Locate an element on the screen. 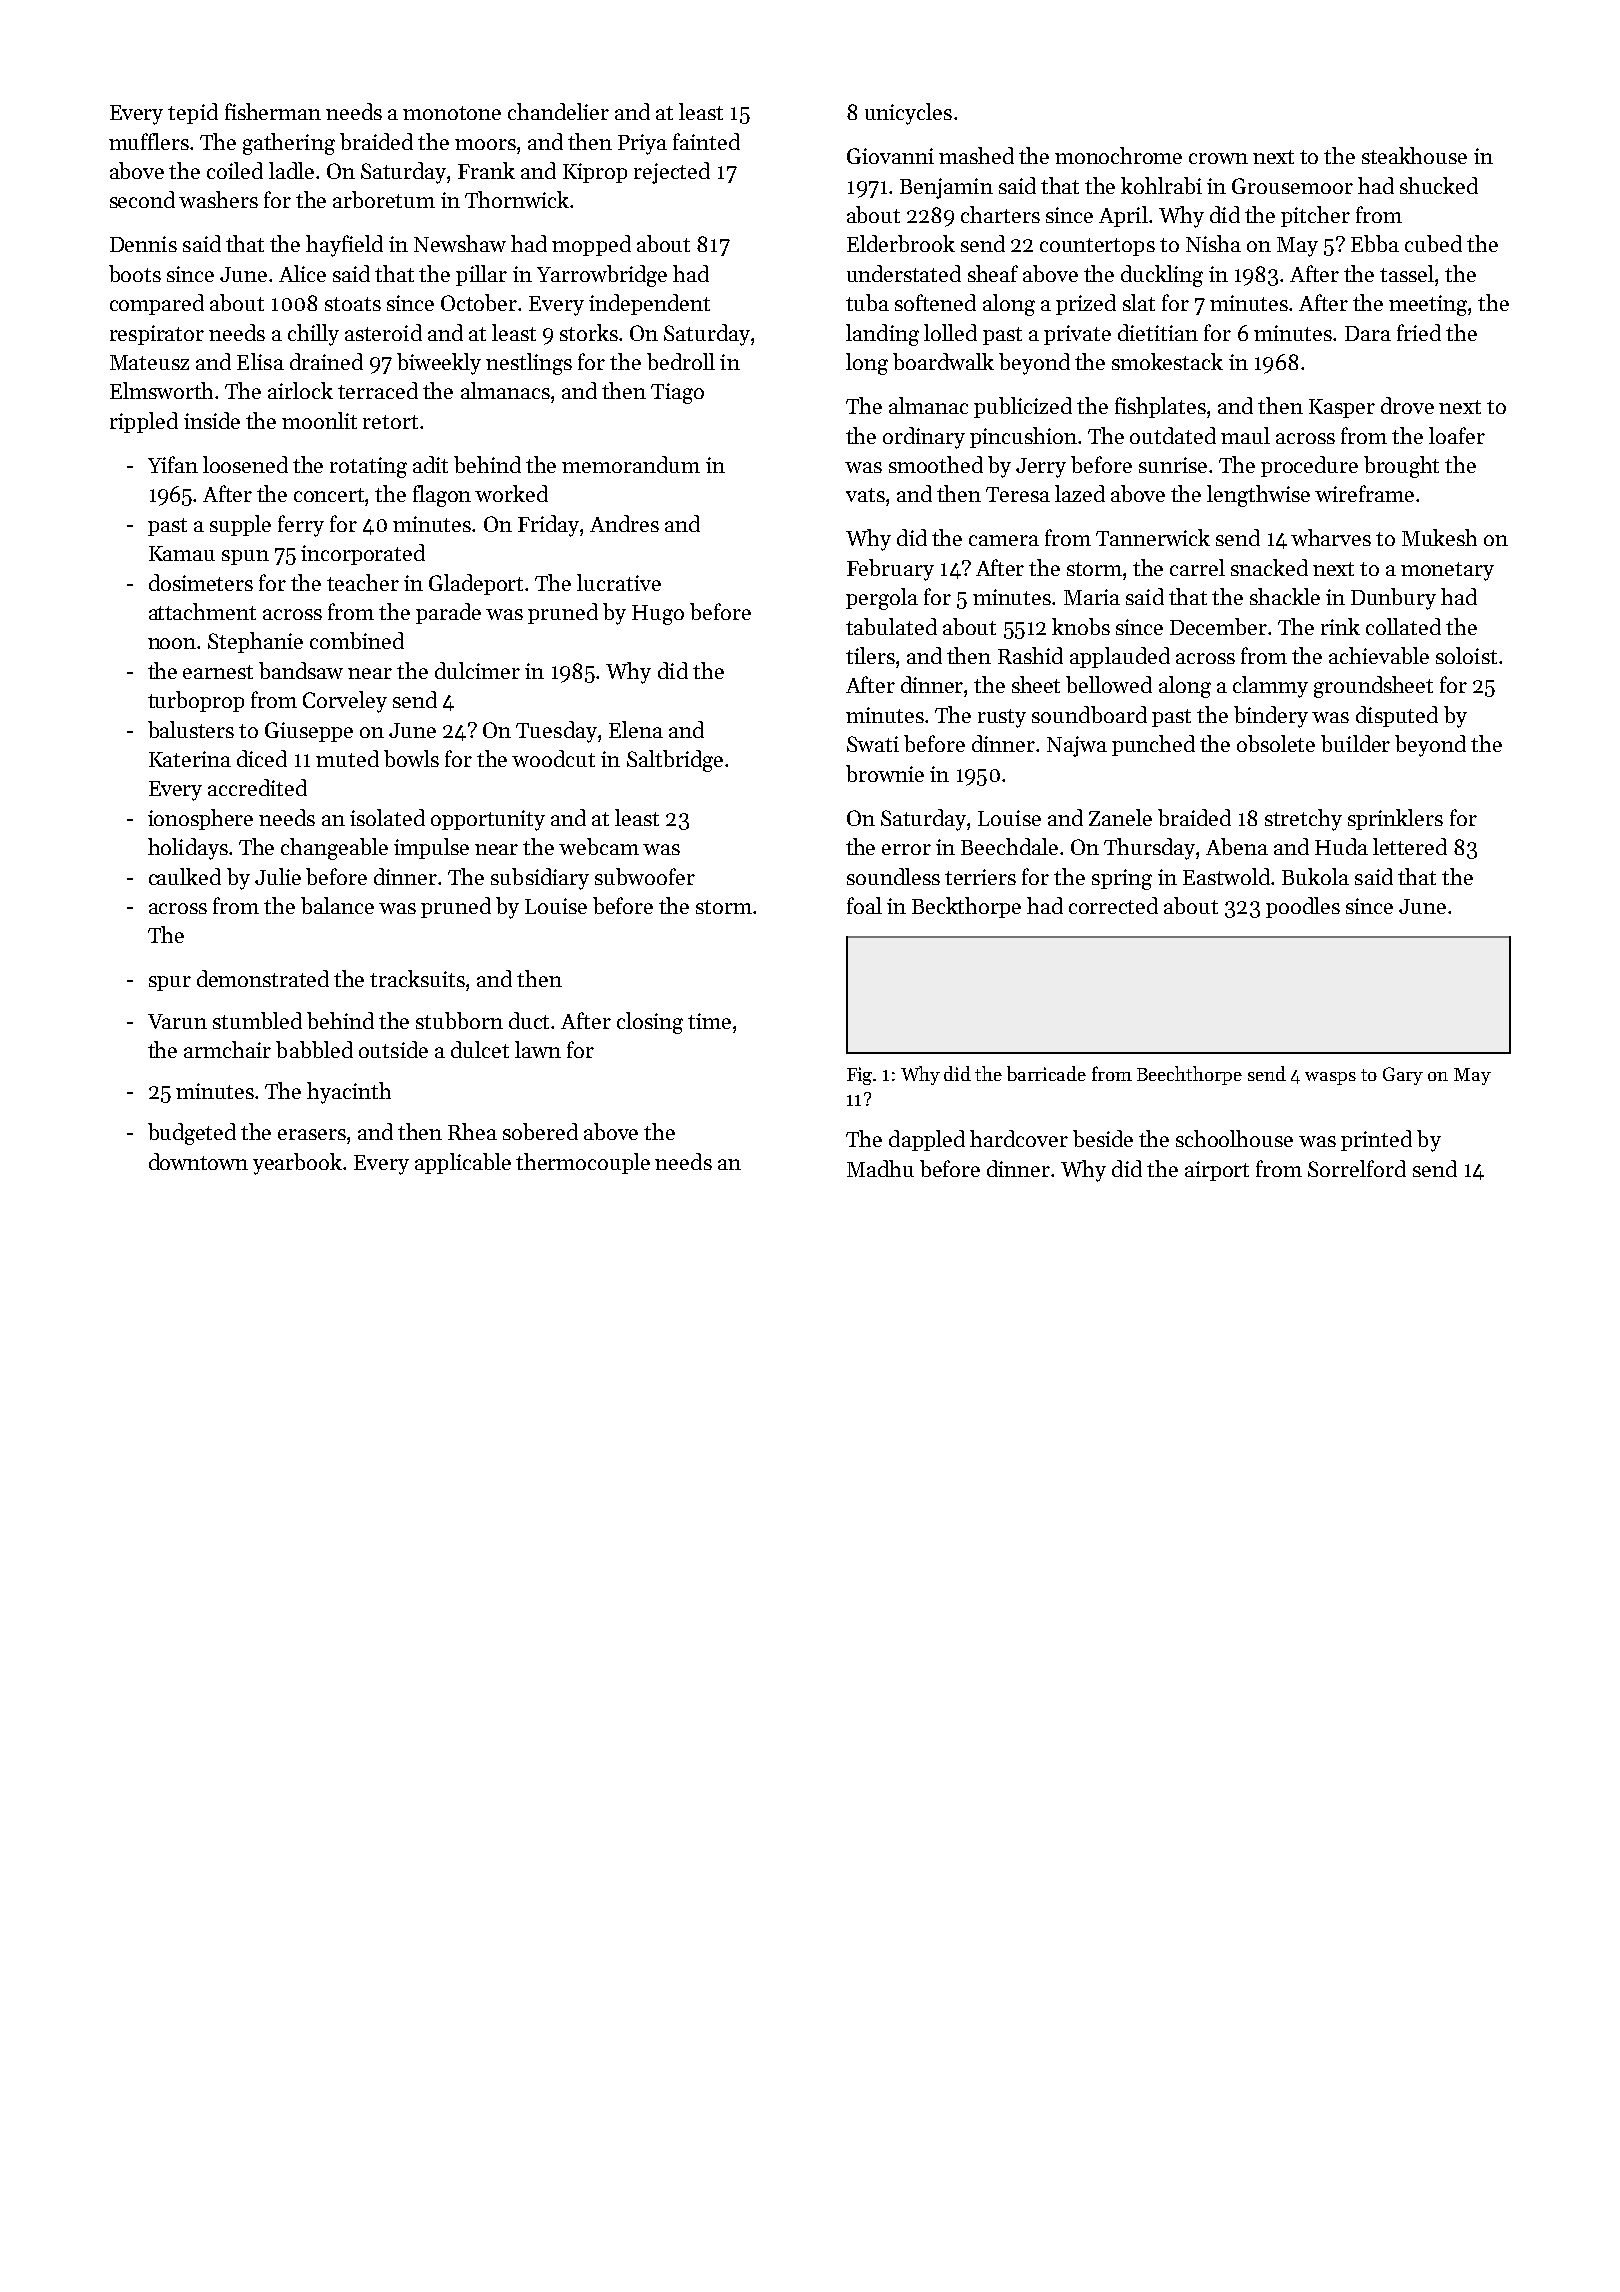 The width and height of the screenshot is (1620, 2292). Varun is located at coordinates (177, 1021).
